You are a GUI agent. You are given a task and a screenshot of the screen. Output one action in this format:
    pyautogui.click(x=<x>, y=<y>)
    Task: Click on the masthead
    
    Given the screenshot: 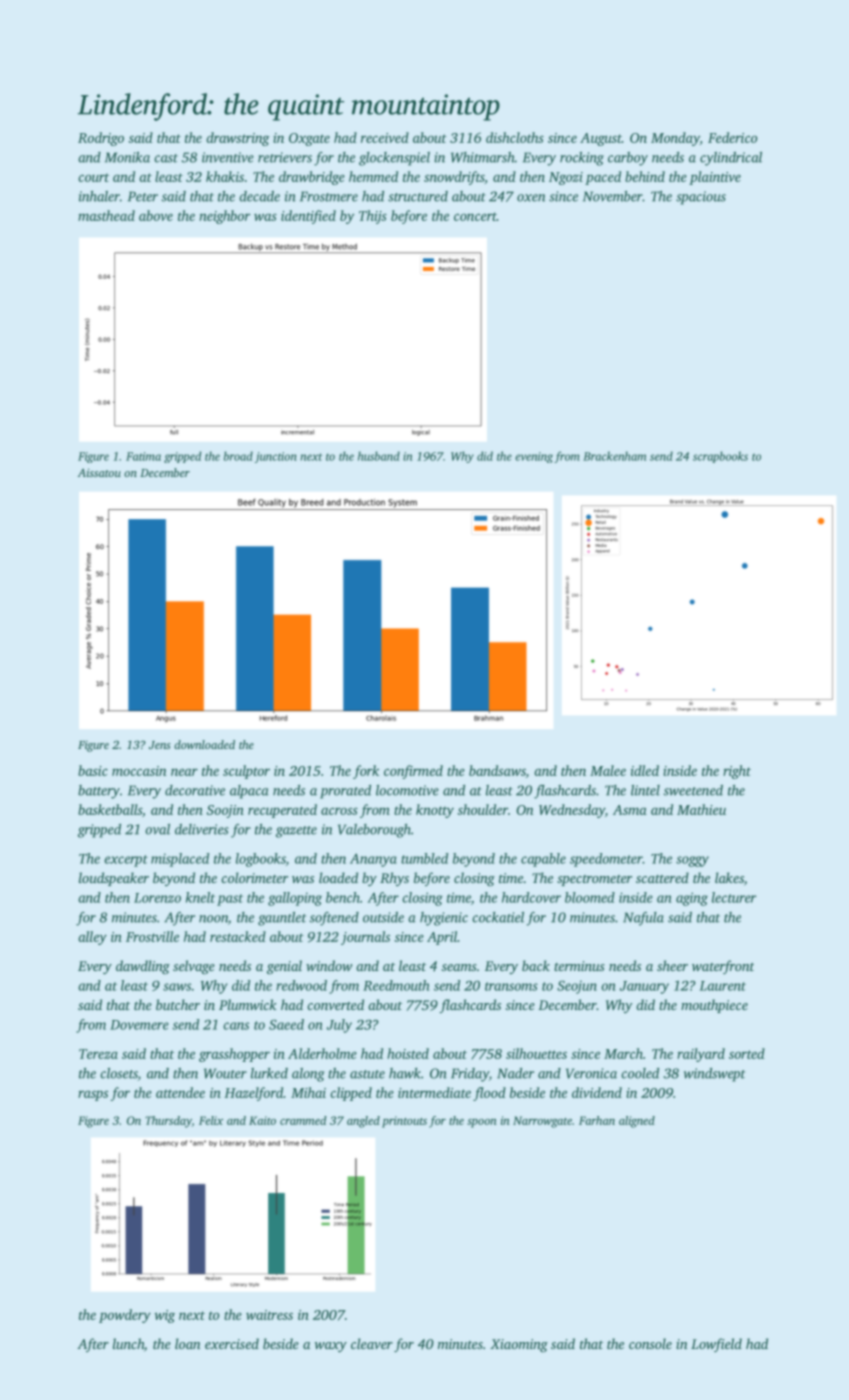 What is the action you would take?
    pyautogui.click(x=106, y=215)
